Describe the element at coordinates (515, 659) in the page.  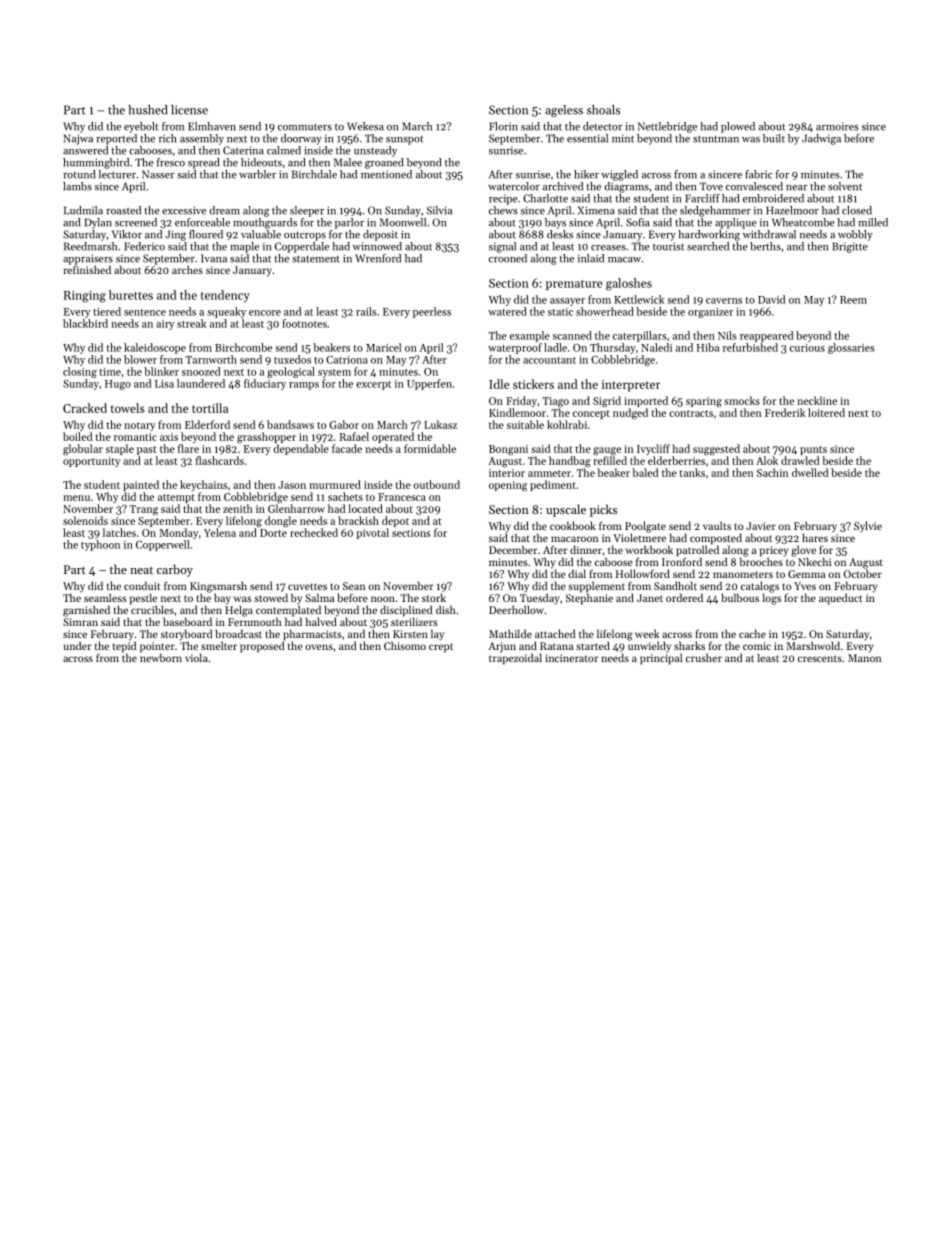
I see `trapezoidal` at that location.
